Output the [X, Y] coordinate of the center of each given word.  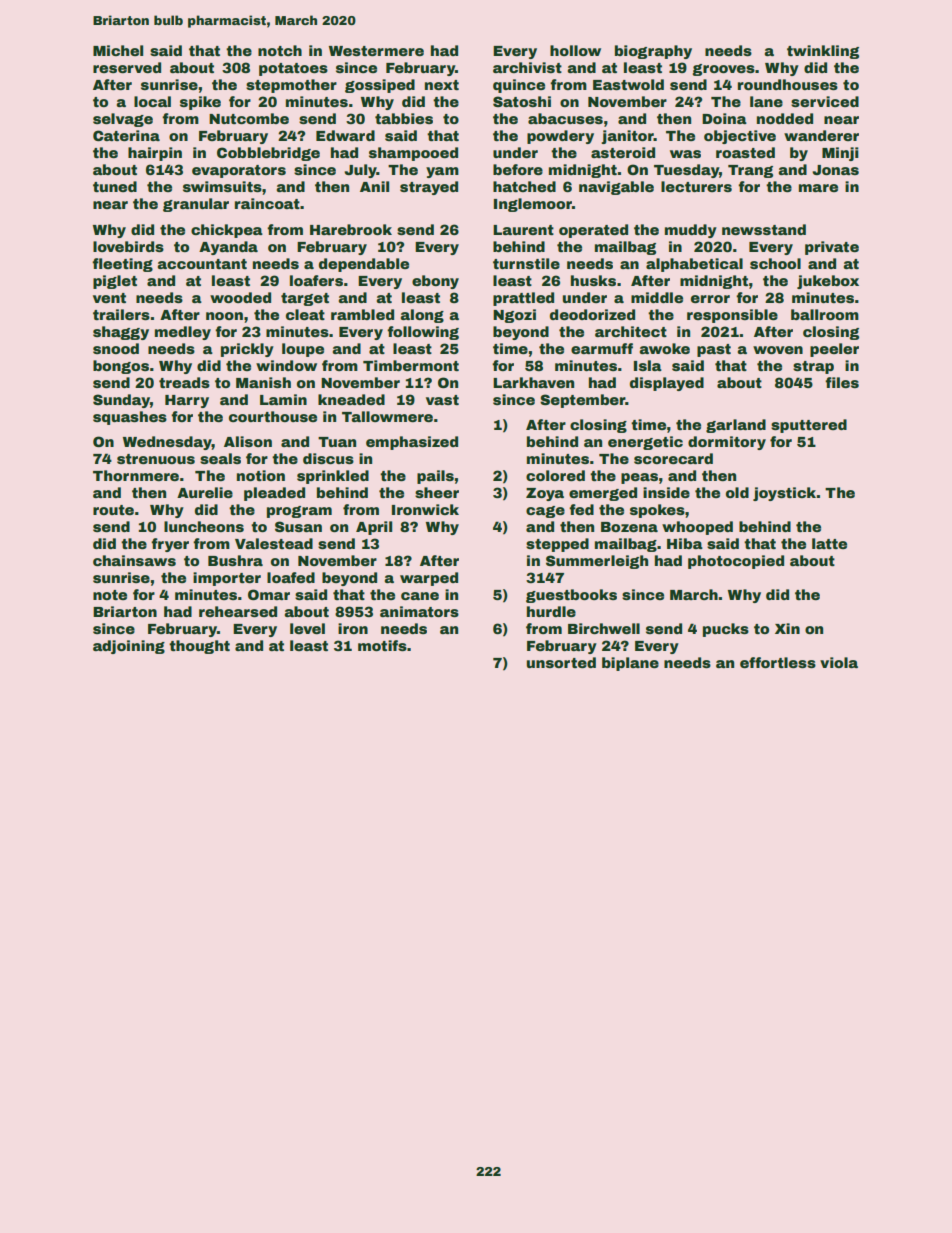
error [710, 299]
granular [196, 205]
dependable [364, 265]
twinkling [823, 52]
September [582, 401]
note [110, 595]
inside [666, 492]
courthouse [273, 416]
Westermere [376, 51]
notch [280, 50]
